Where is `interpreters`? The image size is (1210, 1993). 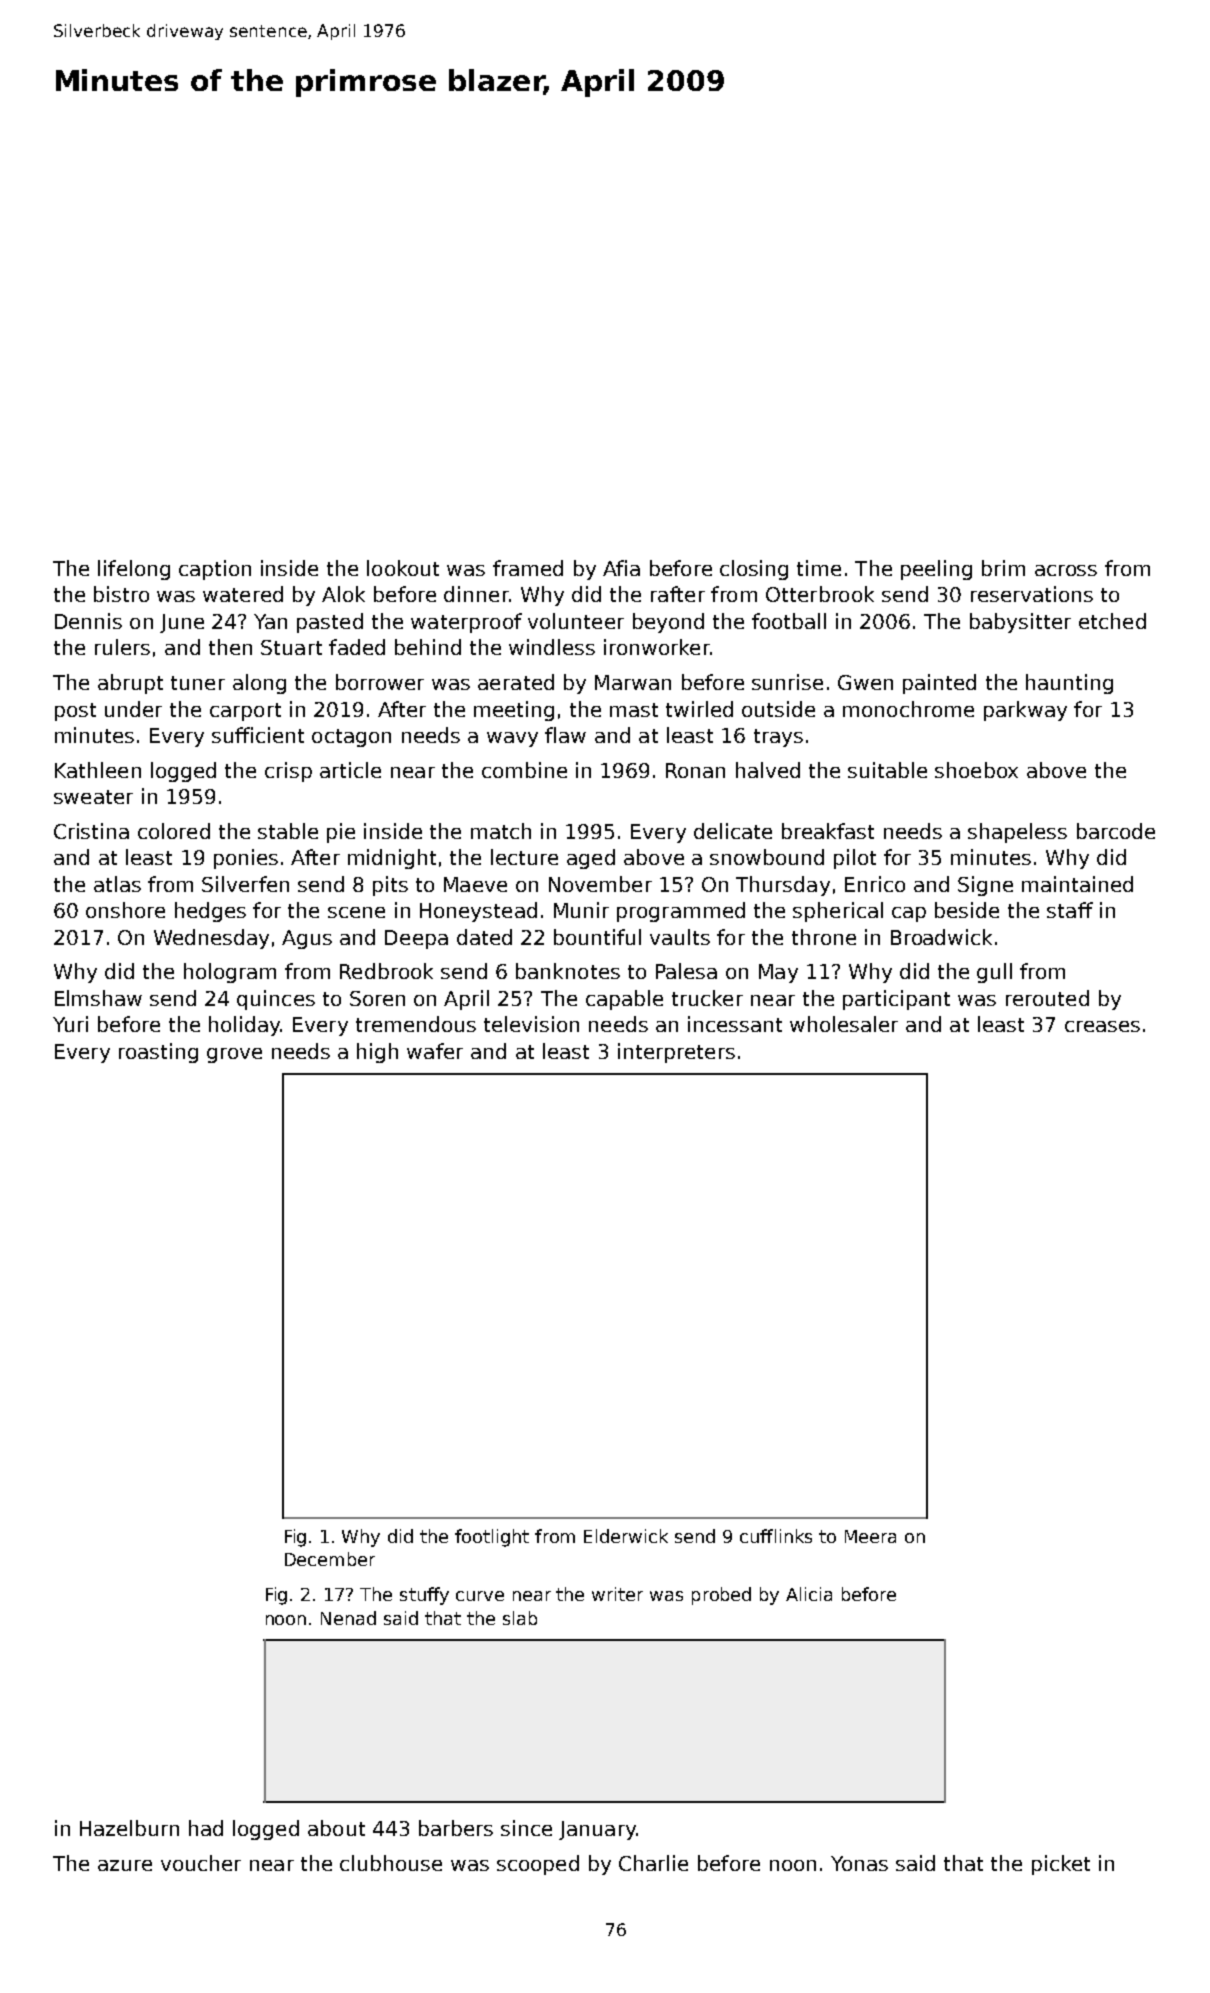
interpreters is located at coordinates (676, 1053).
